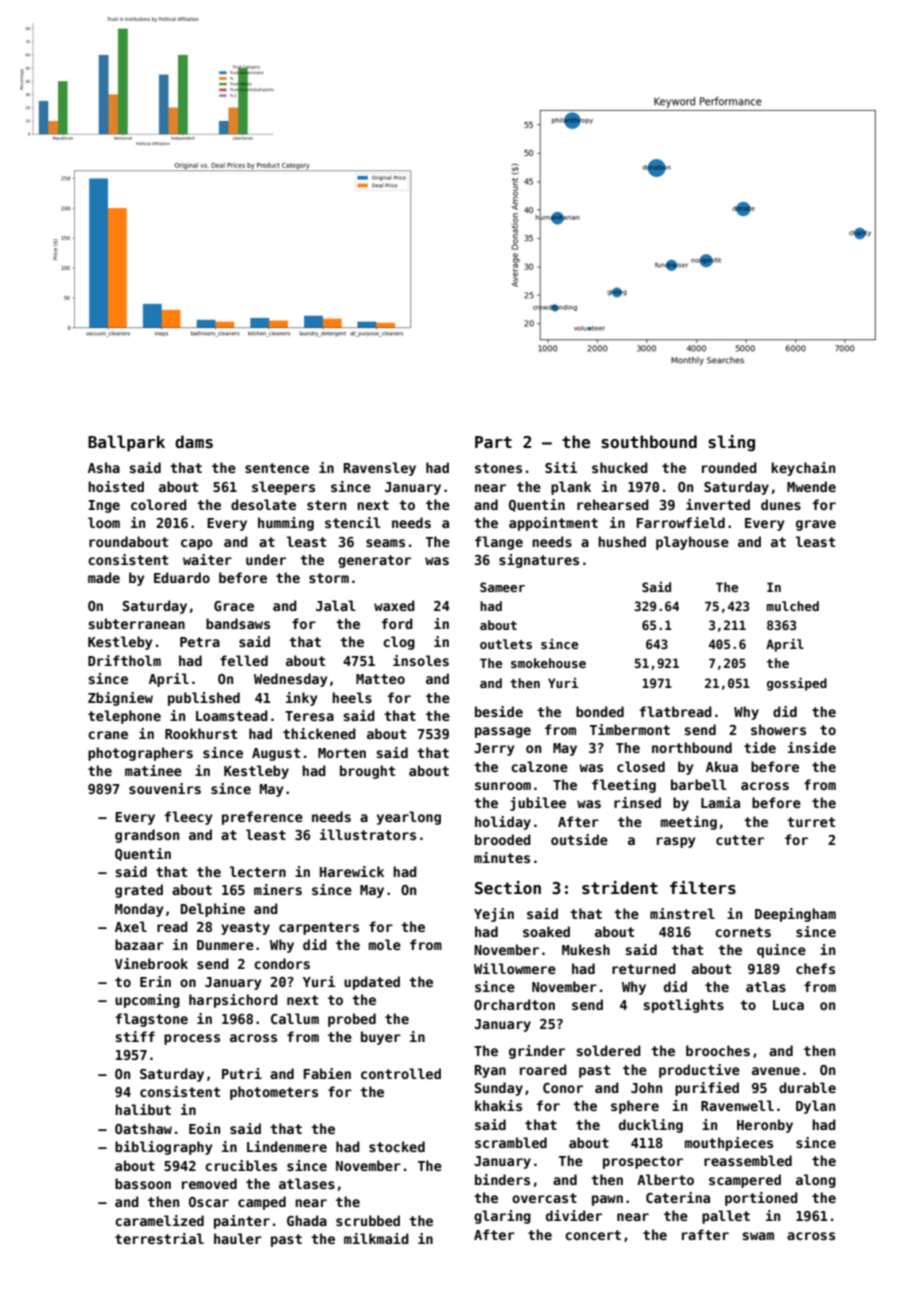  What do you see at coordinates (409, 818) in the screenshot?
I see `yearlong` at bounding box center [409, 818].
